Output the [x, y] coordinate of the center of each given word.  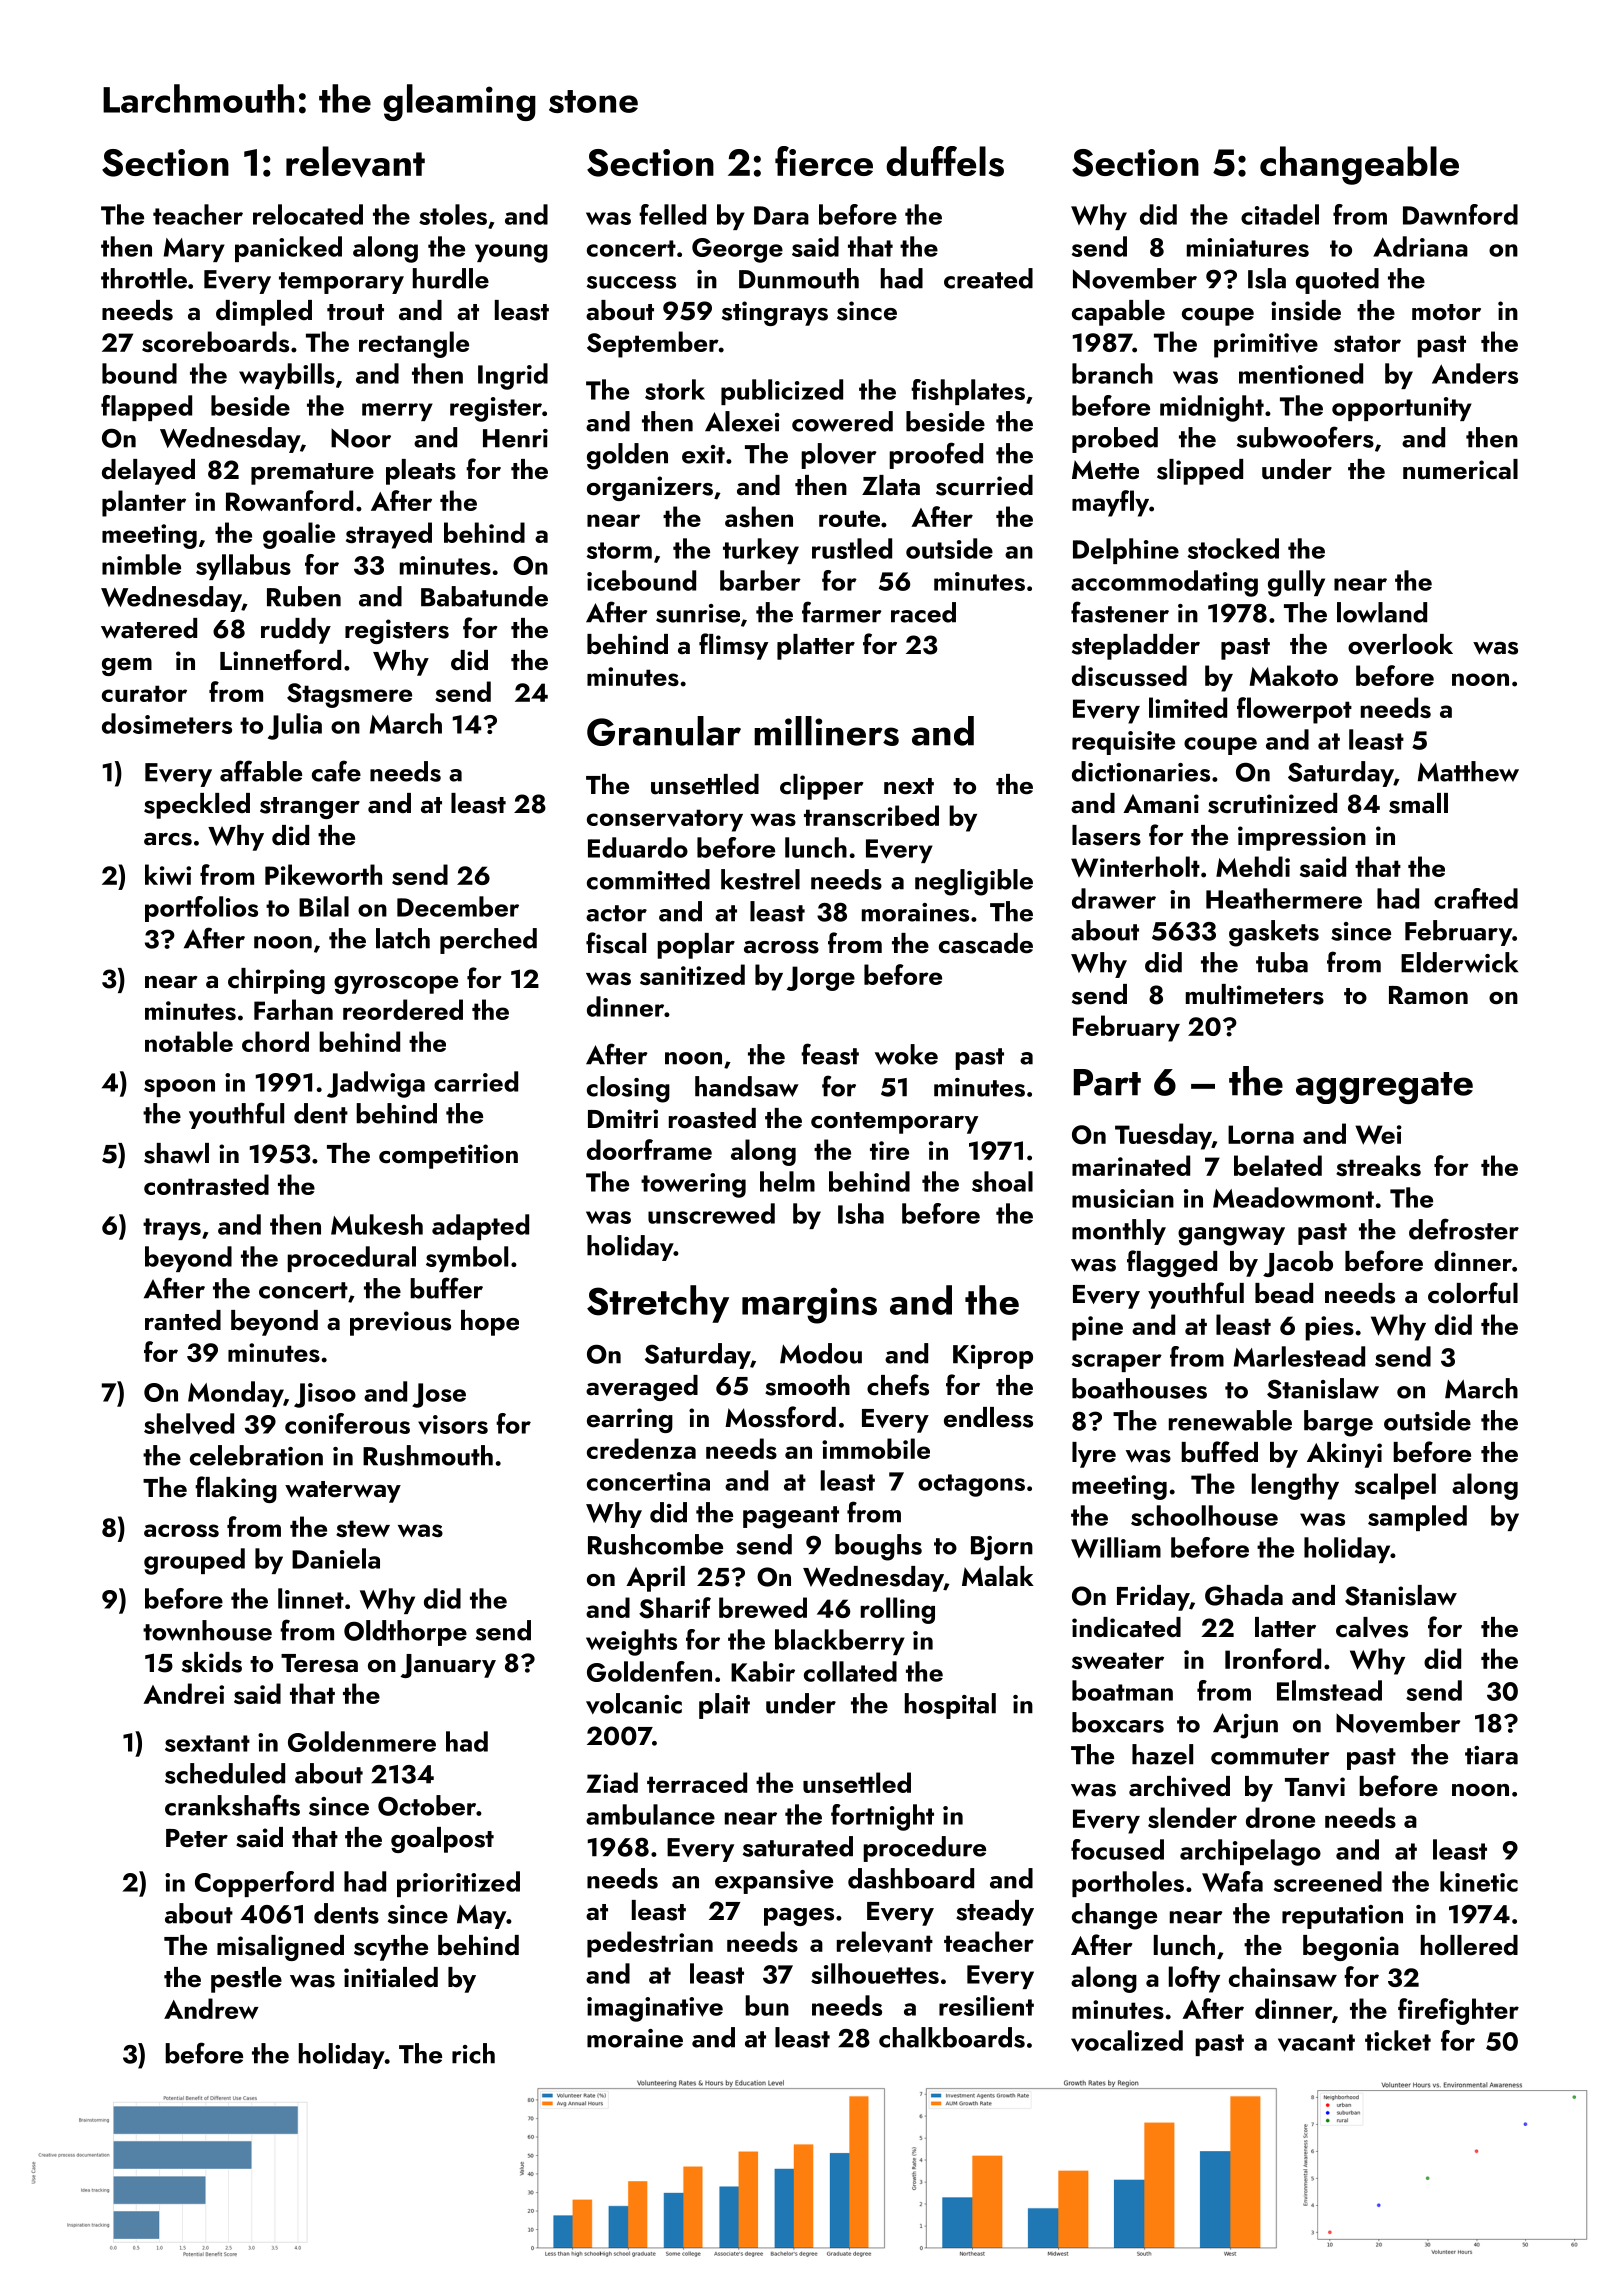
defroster [1464, 1229]
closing [628, 1089]
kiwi [168, 874]
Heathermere [1284, 898]
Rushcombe [655, 1544]
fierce [824, 161]
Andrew [211, 2008]
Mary [194, 250]
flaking [236, 1489]
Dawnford [1460, 214]
